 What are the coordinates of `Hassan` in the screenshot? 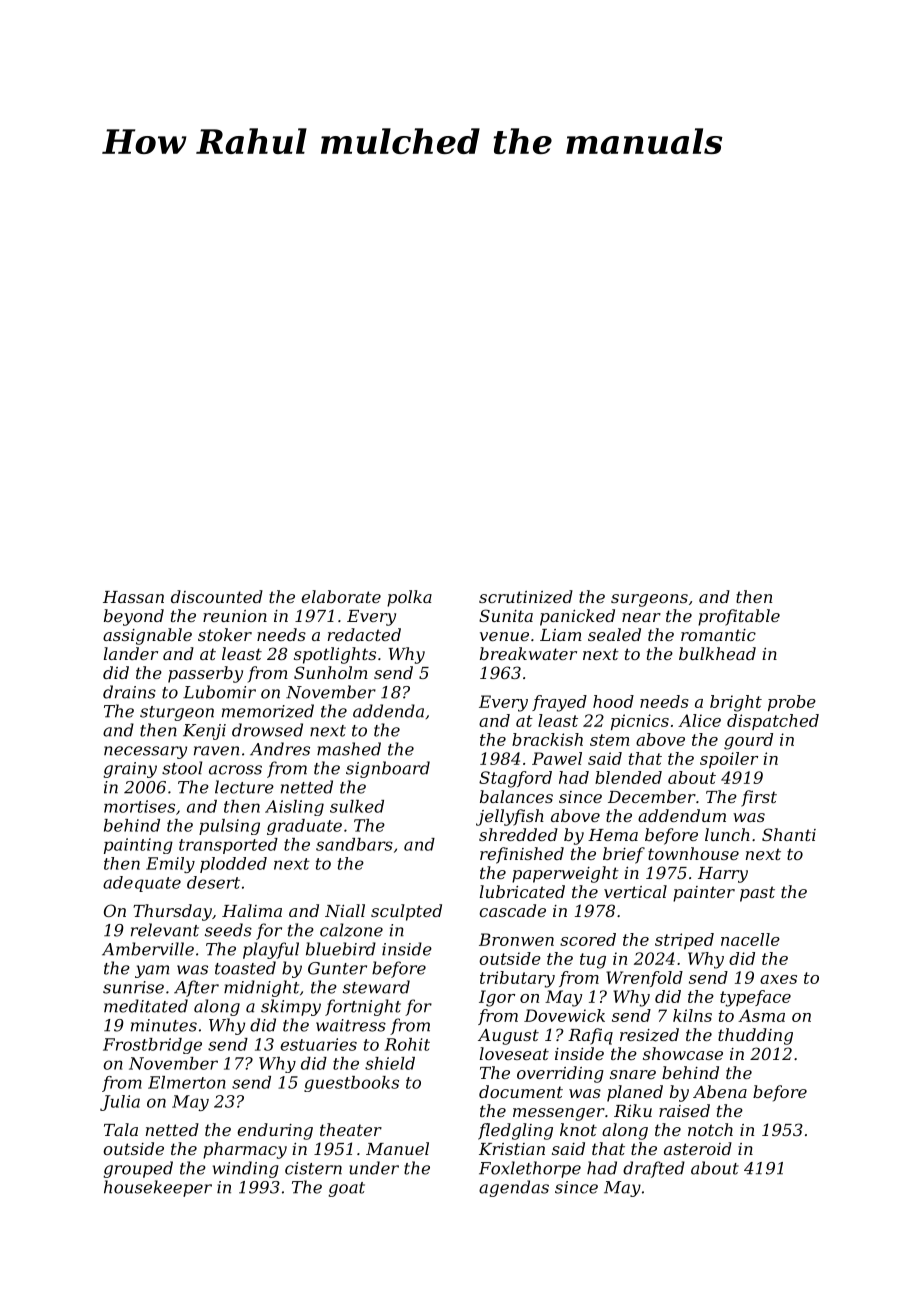 It's located at (133, 597).
